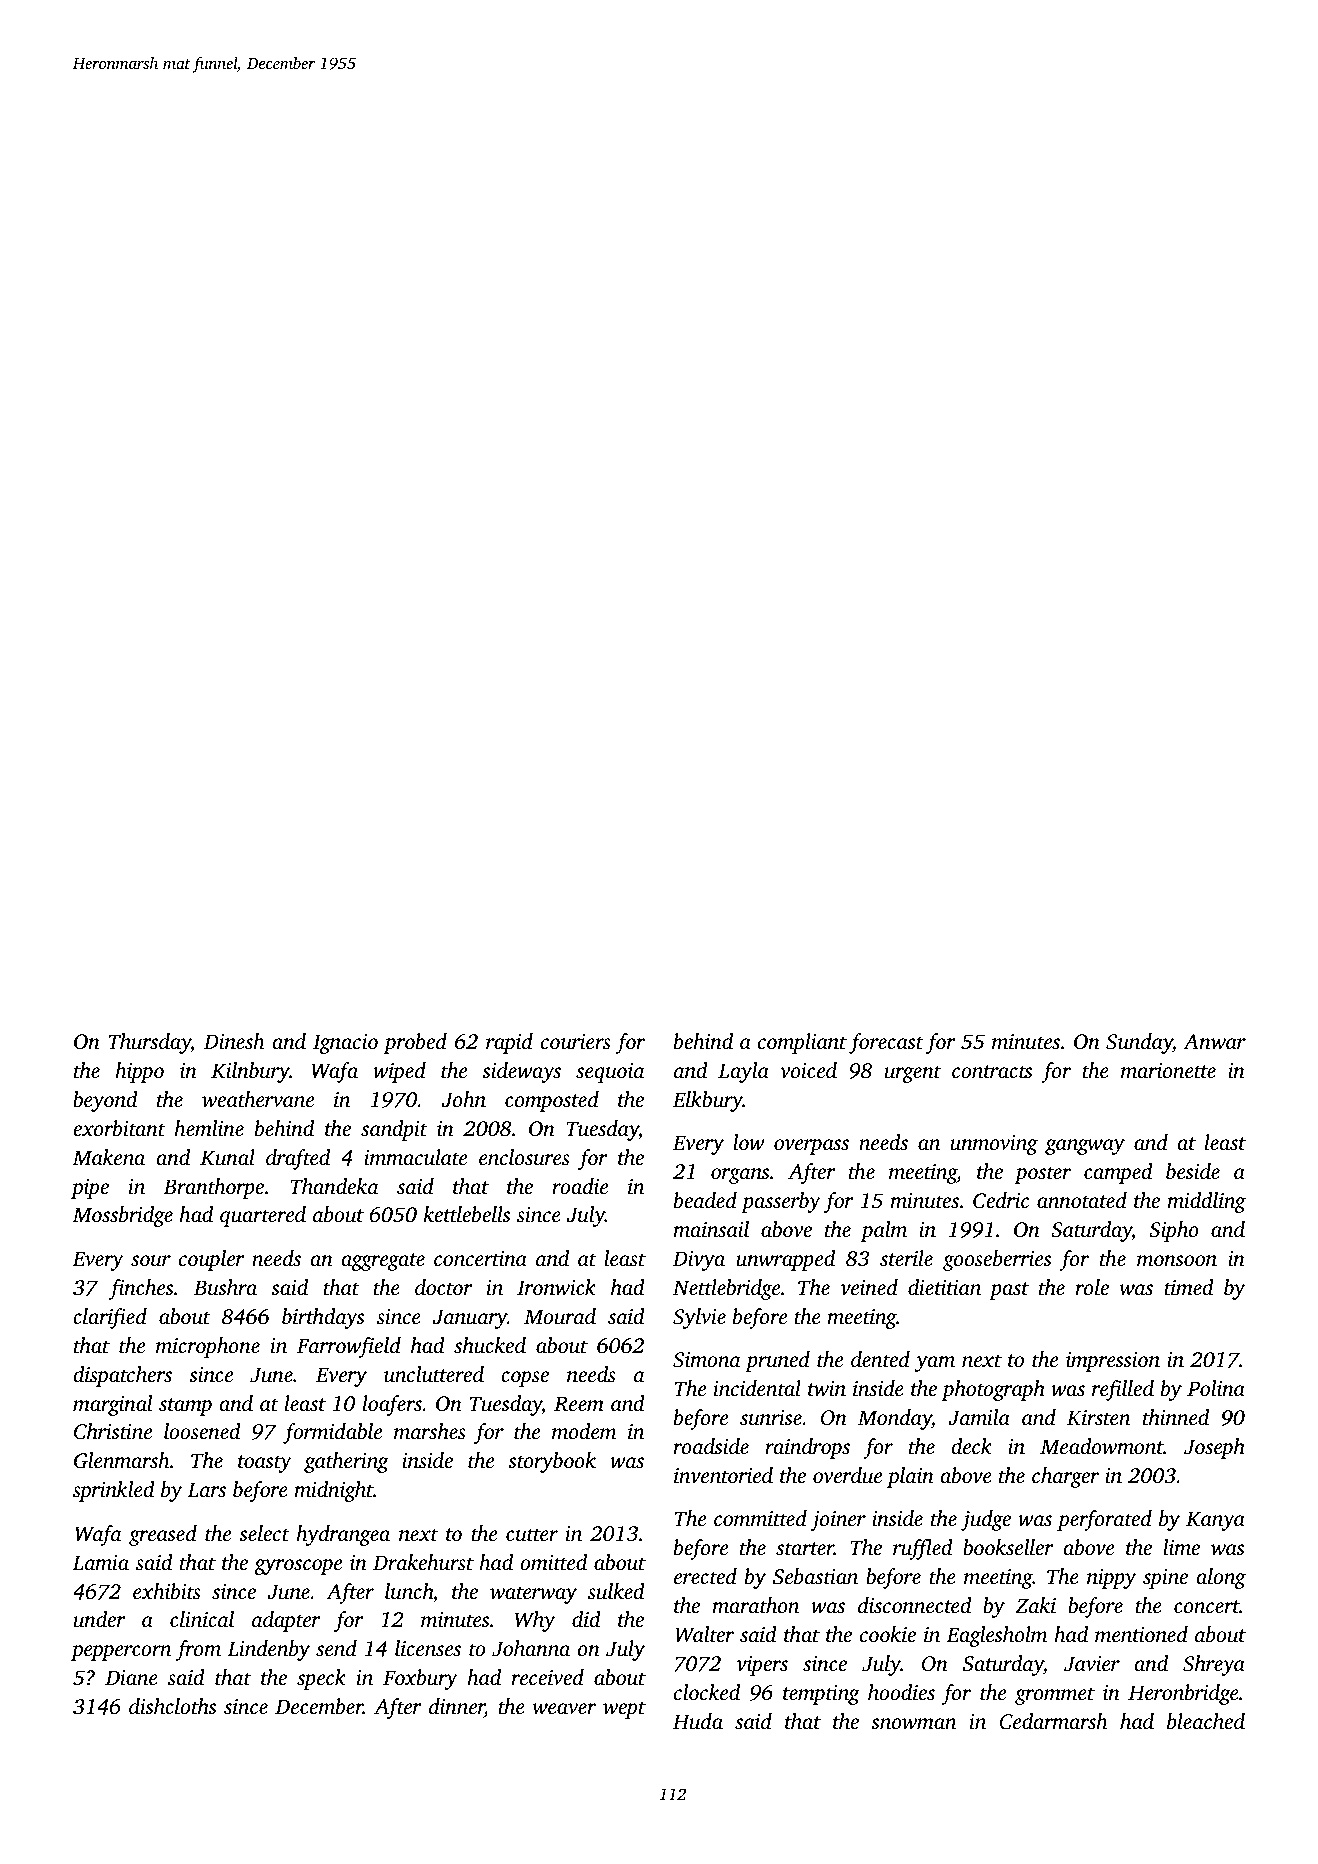  I want to click on composted, so click(552, 1101).
